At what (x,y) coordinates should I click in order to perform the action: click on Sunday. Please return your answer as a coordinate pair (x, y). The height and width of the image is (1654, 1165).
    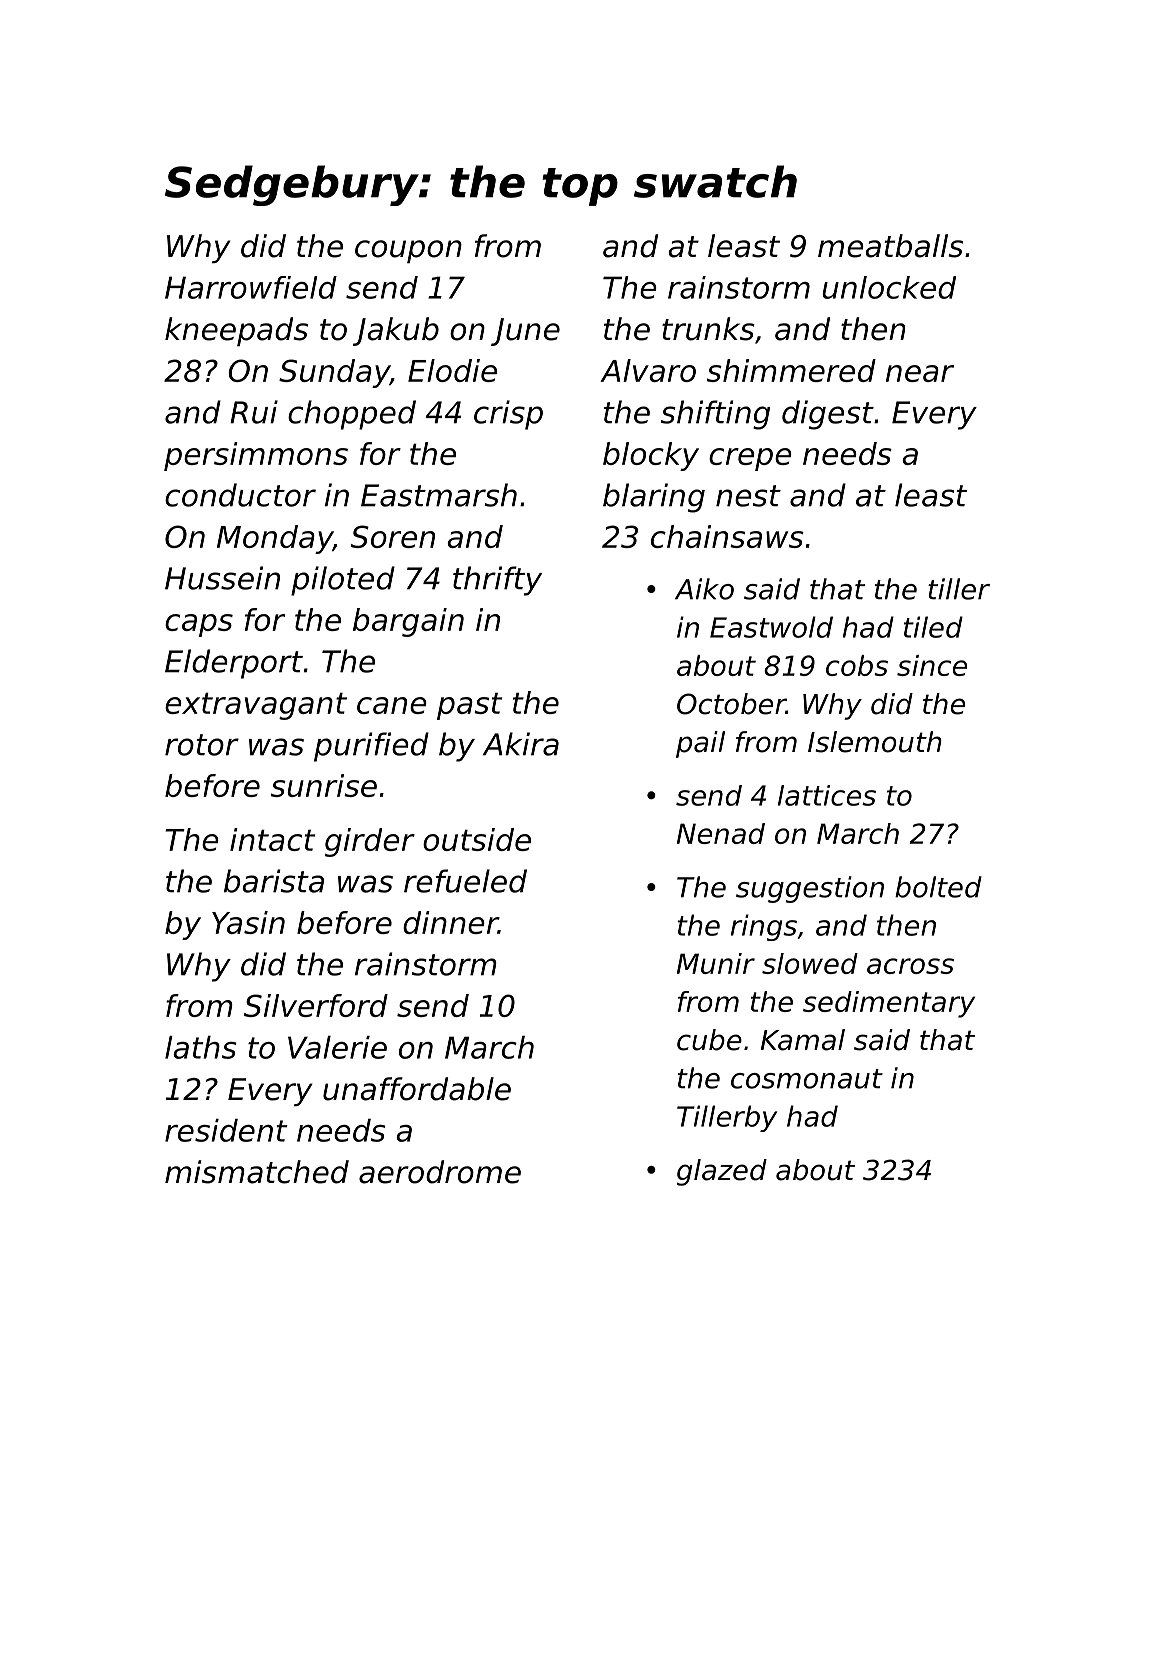
    Looking at the image, I should click on (334, 373).
